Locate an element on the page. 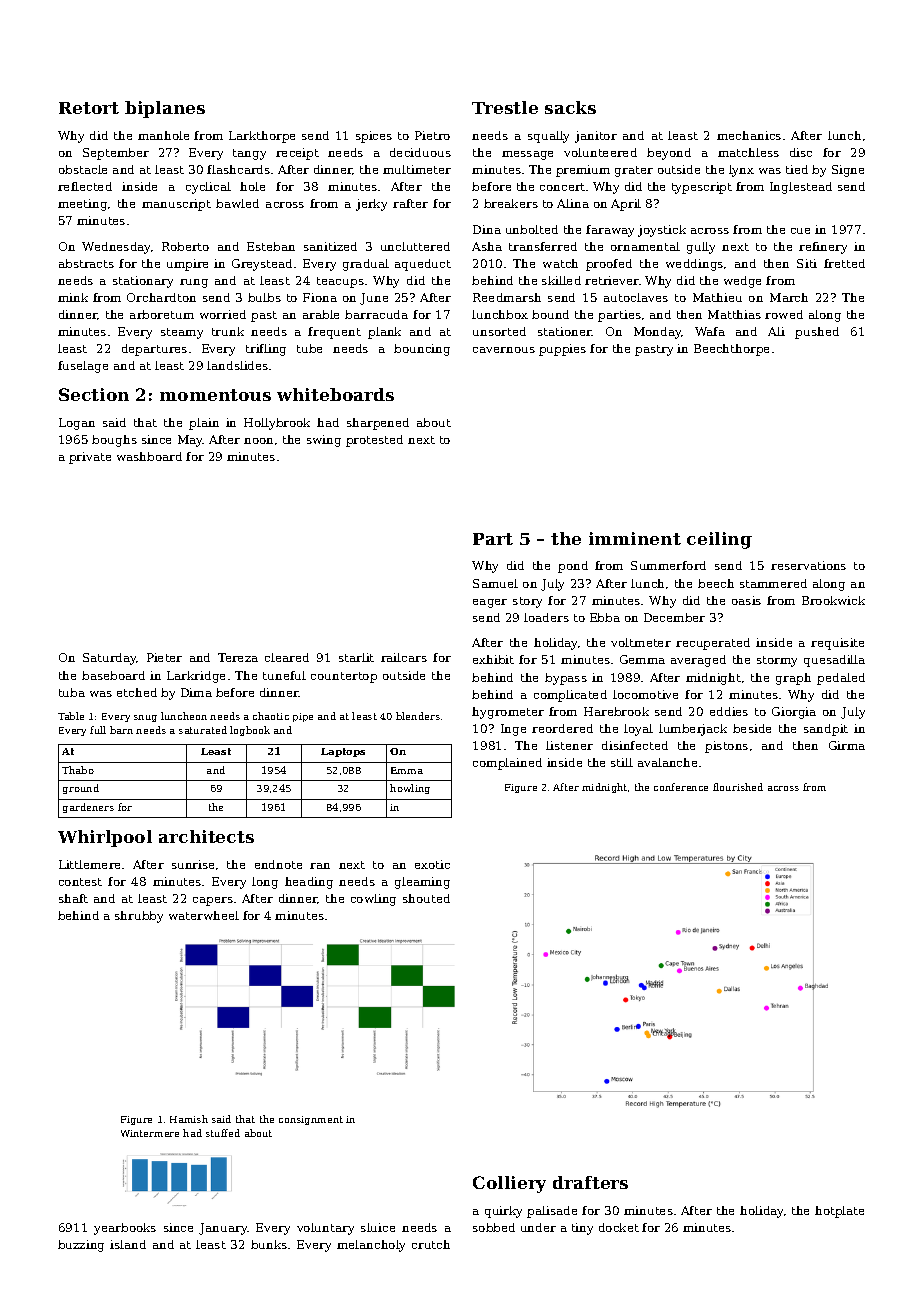  Section is located at coordinates (94, 394).
